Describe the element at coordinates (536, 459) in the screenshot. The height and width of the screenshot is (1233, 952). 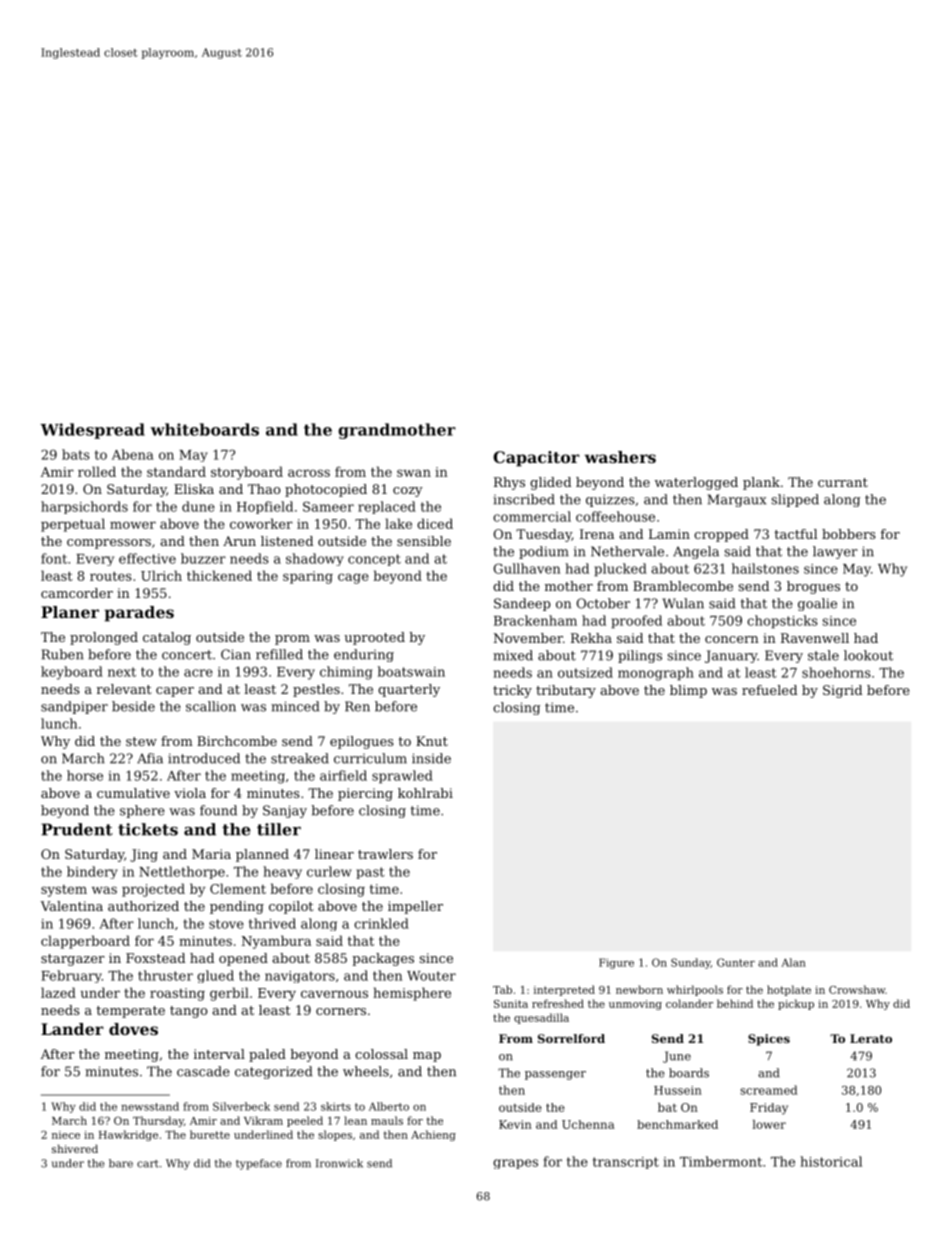
I see `Capacitor` at that location.
